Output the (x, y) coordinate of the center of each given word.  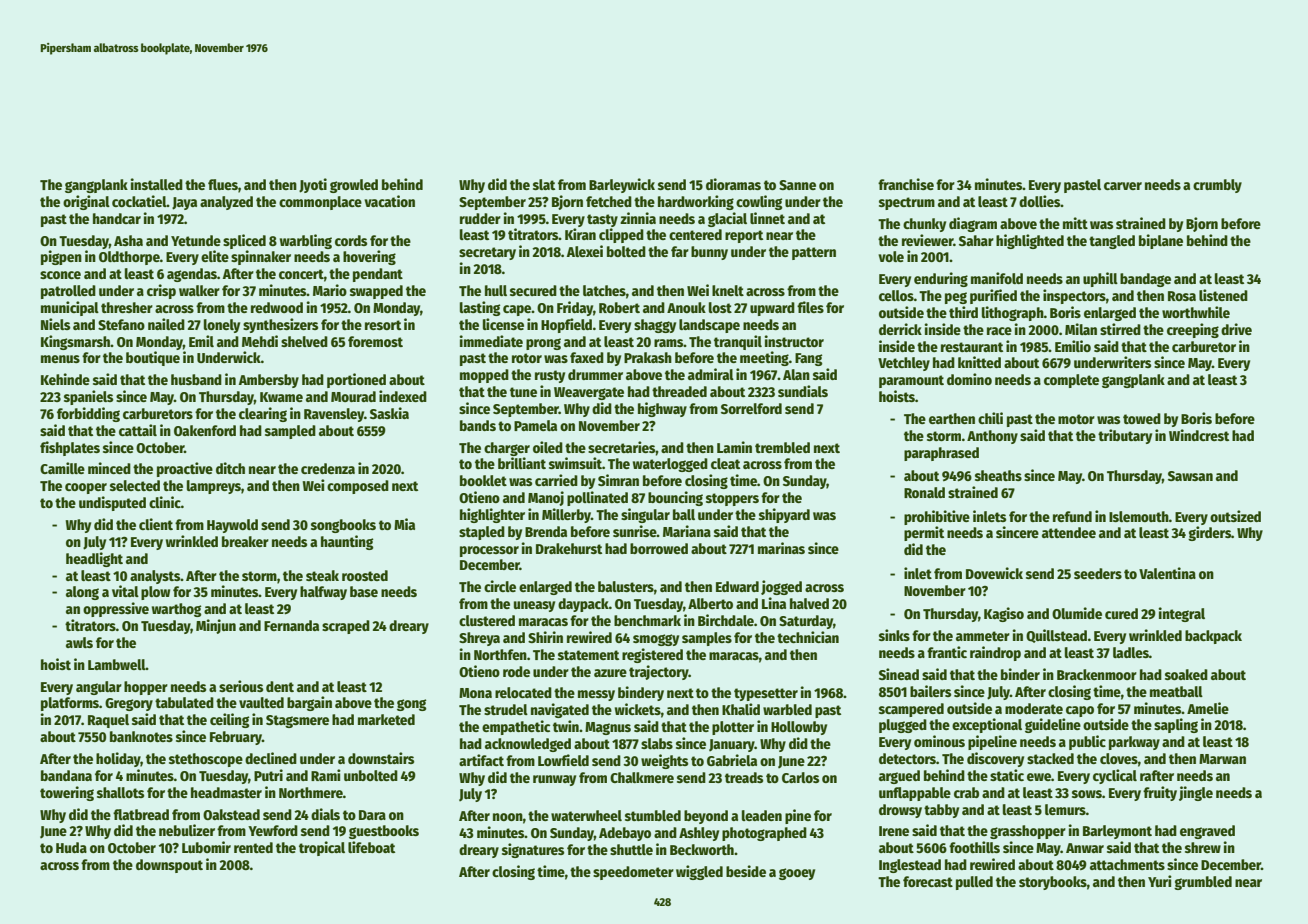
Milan (1081, 329)
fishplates (70, 448)
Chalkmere (642, 777)
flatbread (141, 814)
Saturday (806, 622)
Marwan (1222, 759)
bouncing (675, 498)
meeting (764, 358)
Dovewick (994, 573)
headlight (94, 559)
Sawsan (1190, 476)
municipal (70, 308)
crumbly (1217, 186)
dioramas (733, 184)
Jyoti (313, 185)
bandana (66, 775)
